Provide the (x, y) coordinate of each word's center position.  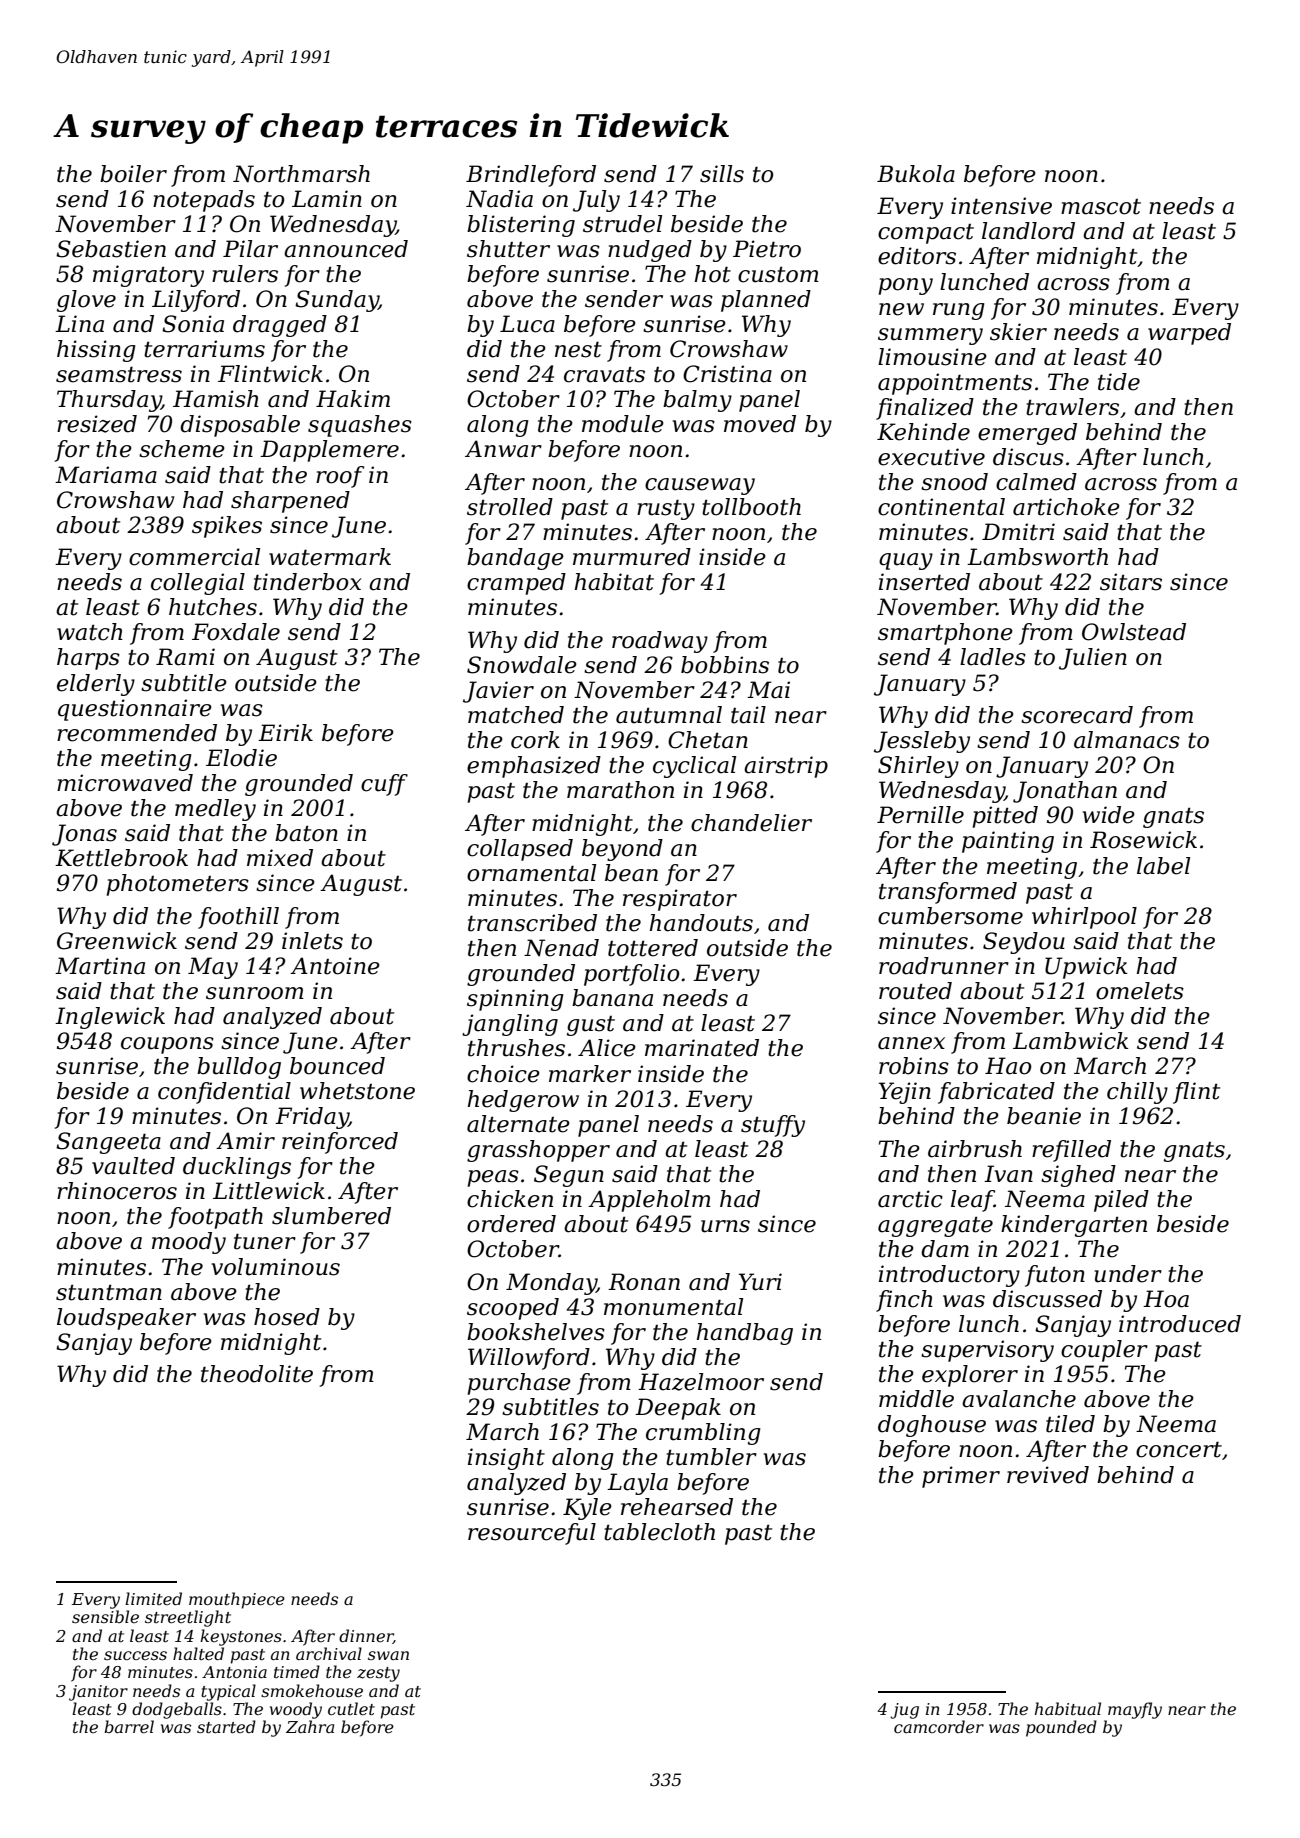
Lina (79, 324)
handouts (701, 923)
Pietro (767, 249)
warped (1189, 334)
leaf (972, 1201)
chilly (1137, 1093)
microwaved (125, 783)
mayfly (1135, 1710)
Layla (637, 1484)
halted (198, 1653)
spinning (515, 1000)
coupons (167, 1045)
